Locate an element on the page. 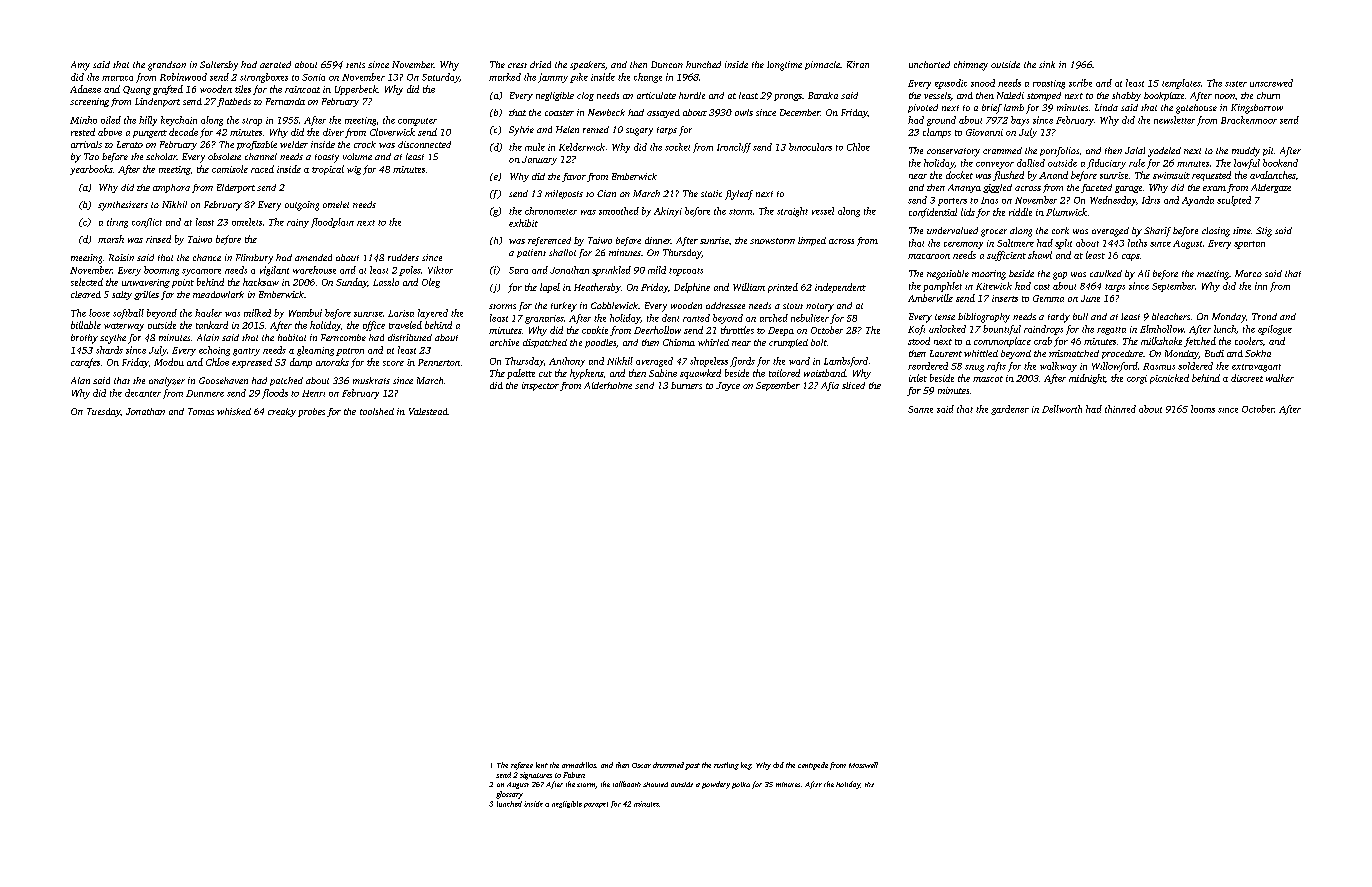  Duncan is located at coordinates (667, 64).
